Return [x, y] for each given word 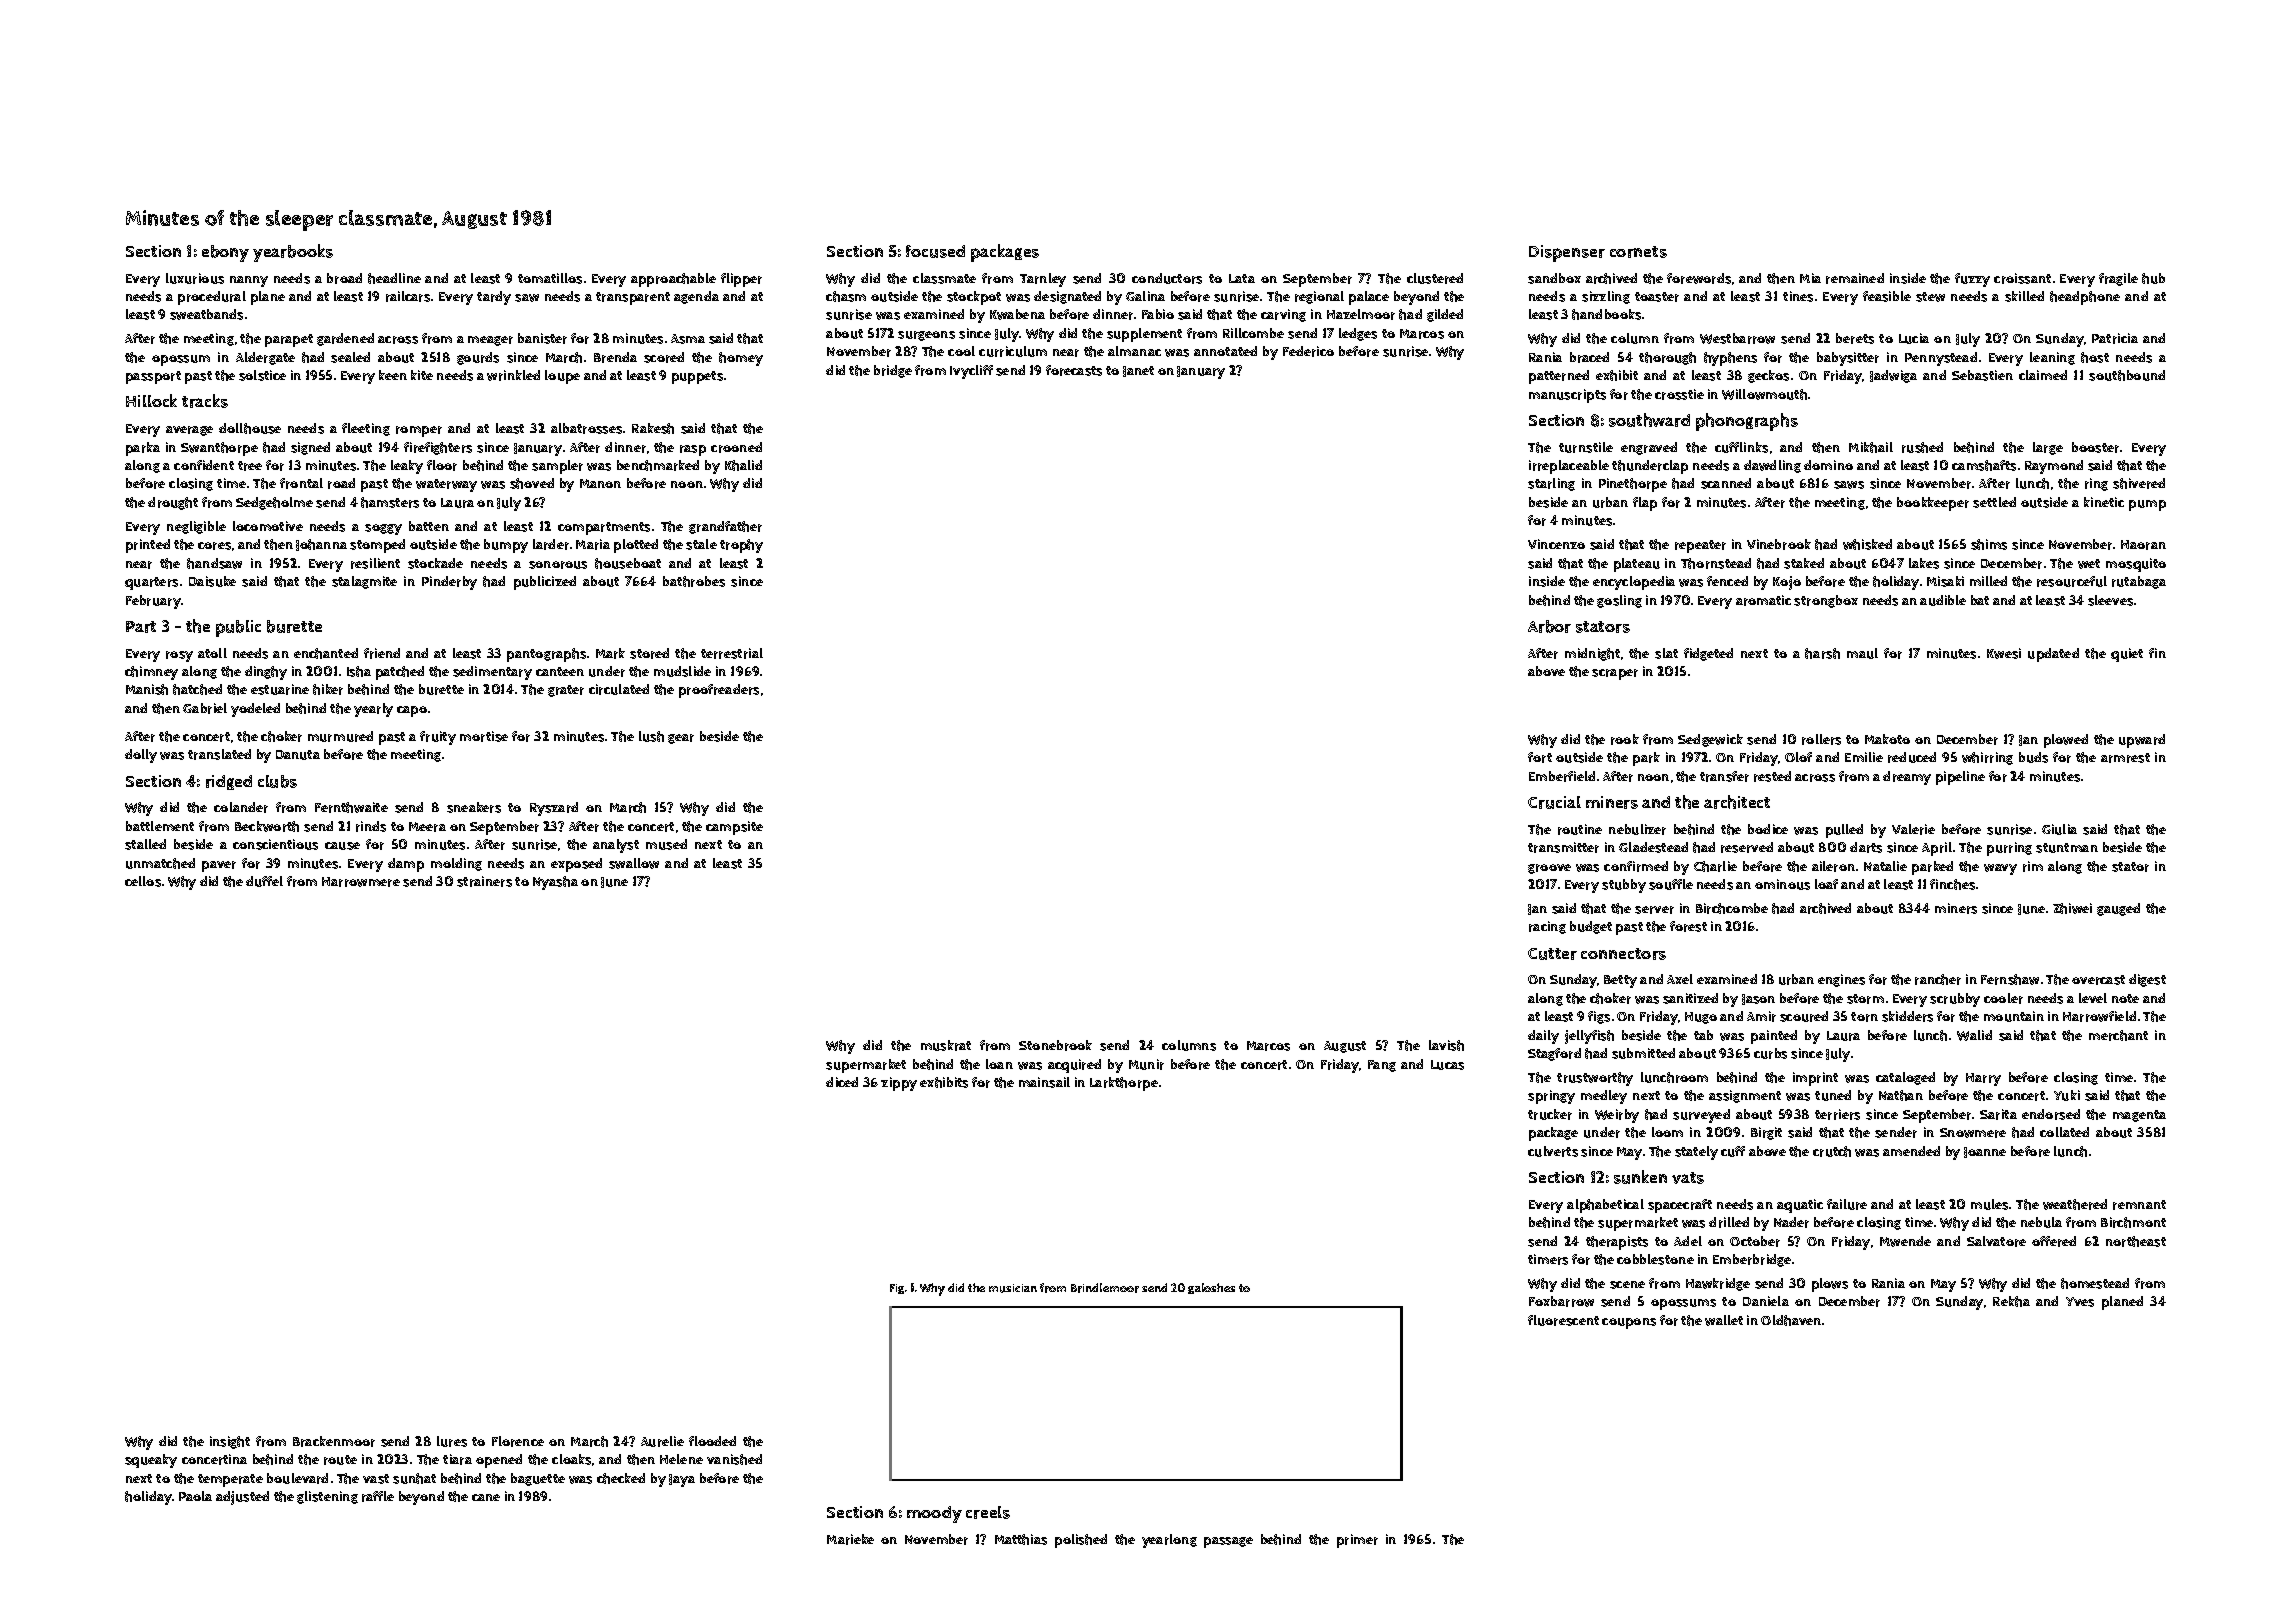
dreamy [1907, 778]
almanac [1134, 351]
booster [2095, 447]
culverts [1553, 1151]
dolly [141, 756]
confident [204, 465]
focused [935, 251]
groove [1549, 869]
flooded [712, 1441]
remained [1855, 278]
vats [1688, 1178]
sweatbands [206, 314]
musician [1013, 1288]
